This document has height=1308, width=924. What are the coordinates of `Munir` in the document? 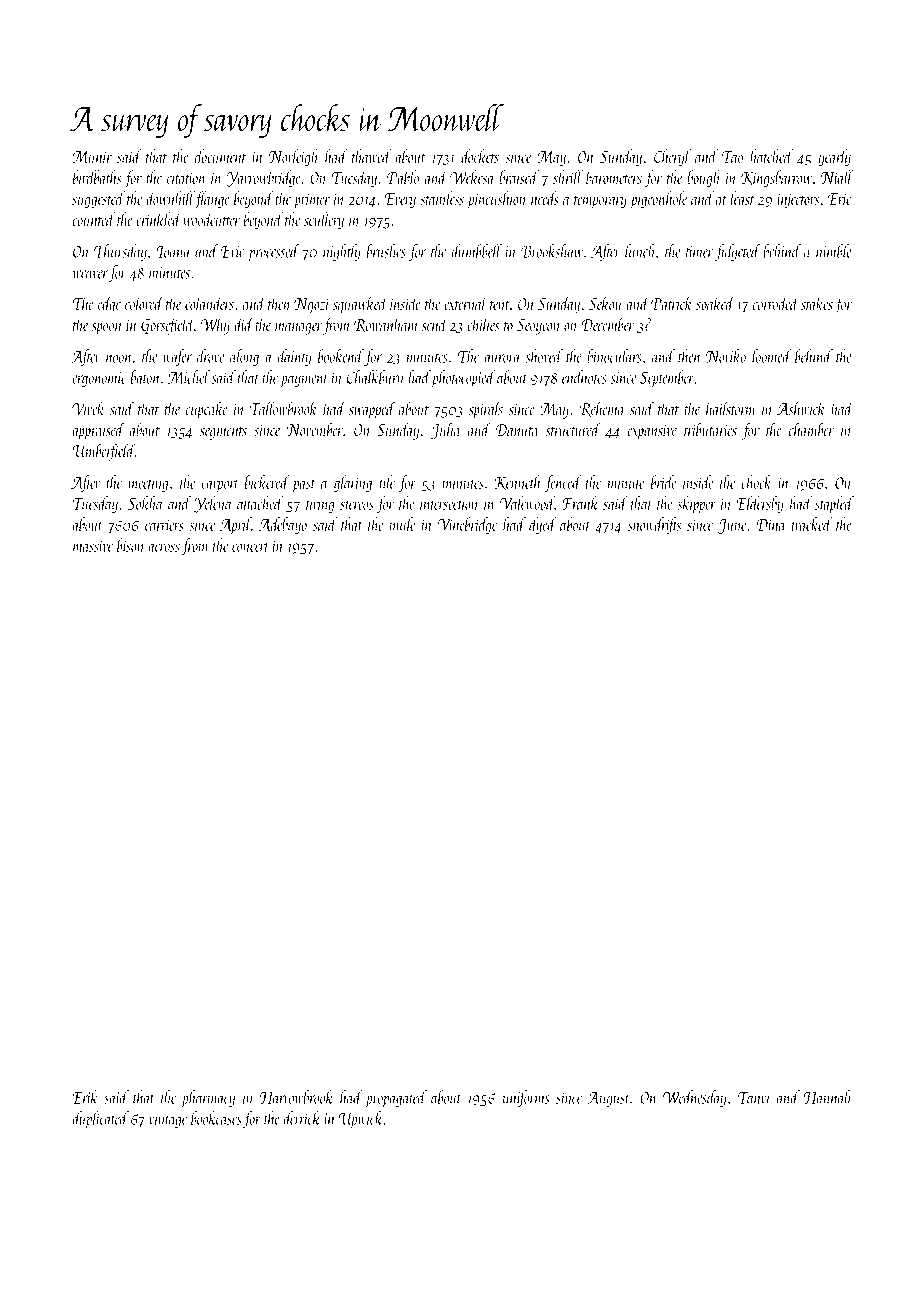 It's located at (92, 157).
